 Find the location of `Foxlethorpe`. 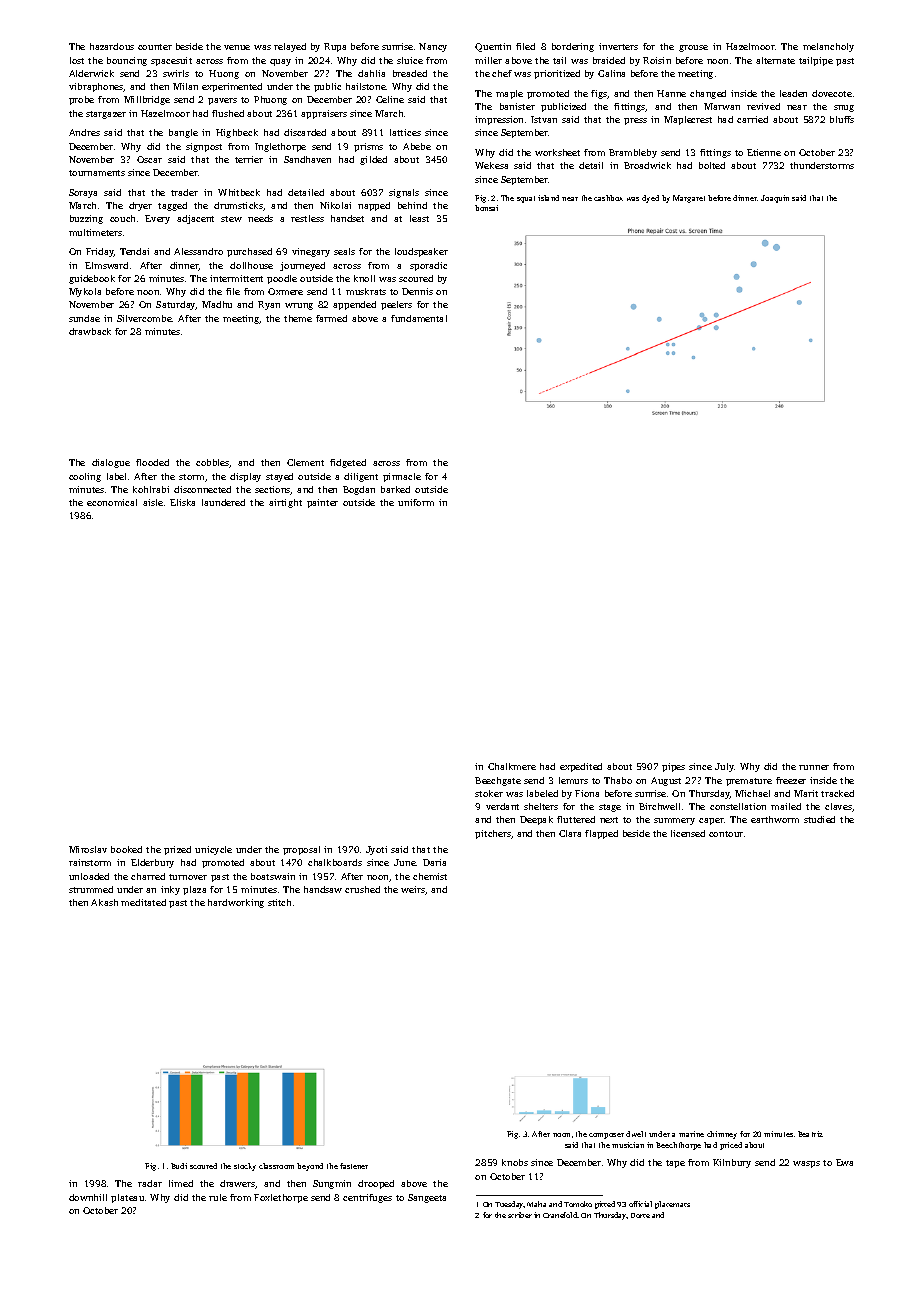

Foxlethorpe is located at coordinates (281, 1198).
